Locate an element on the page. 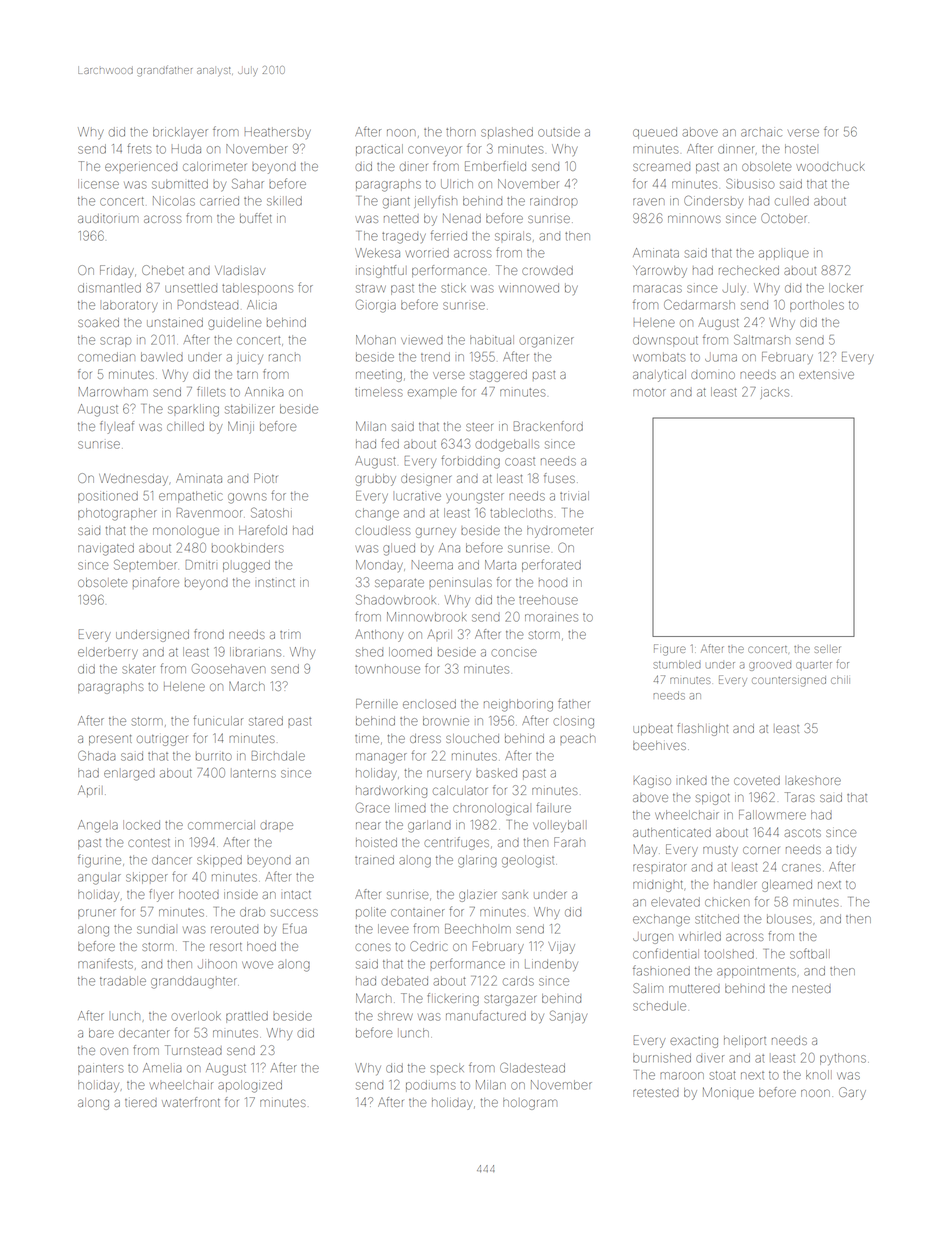 This page has height=1233, width=952. example is located at coordinates (432, 393).
